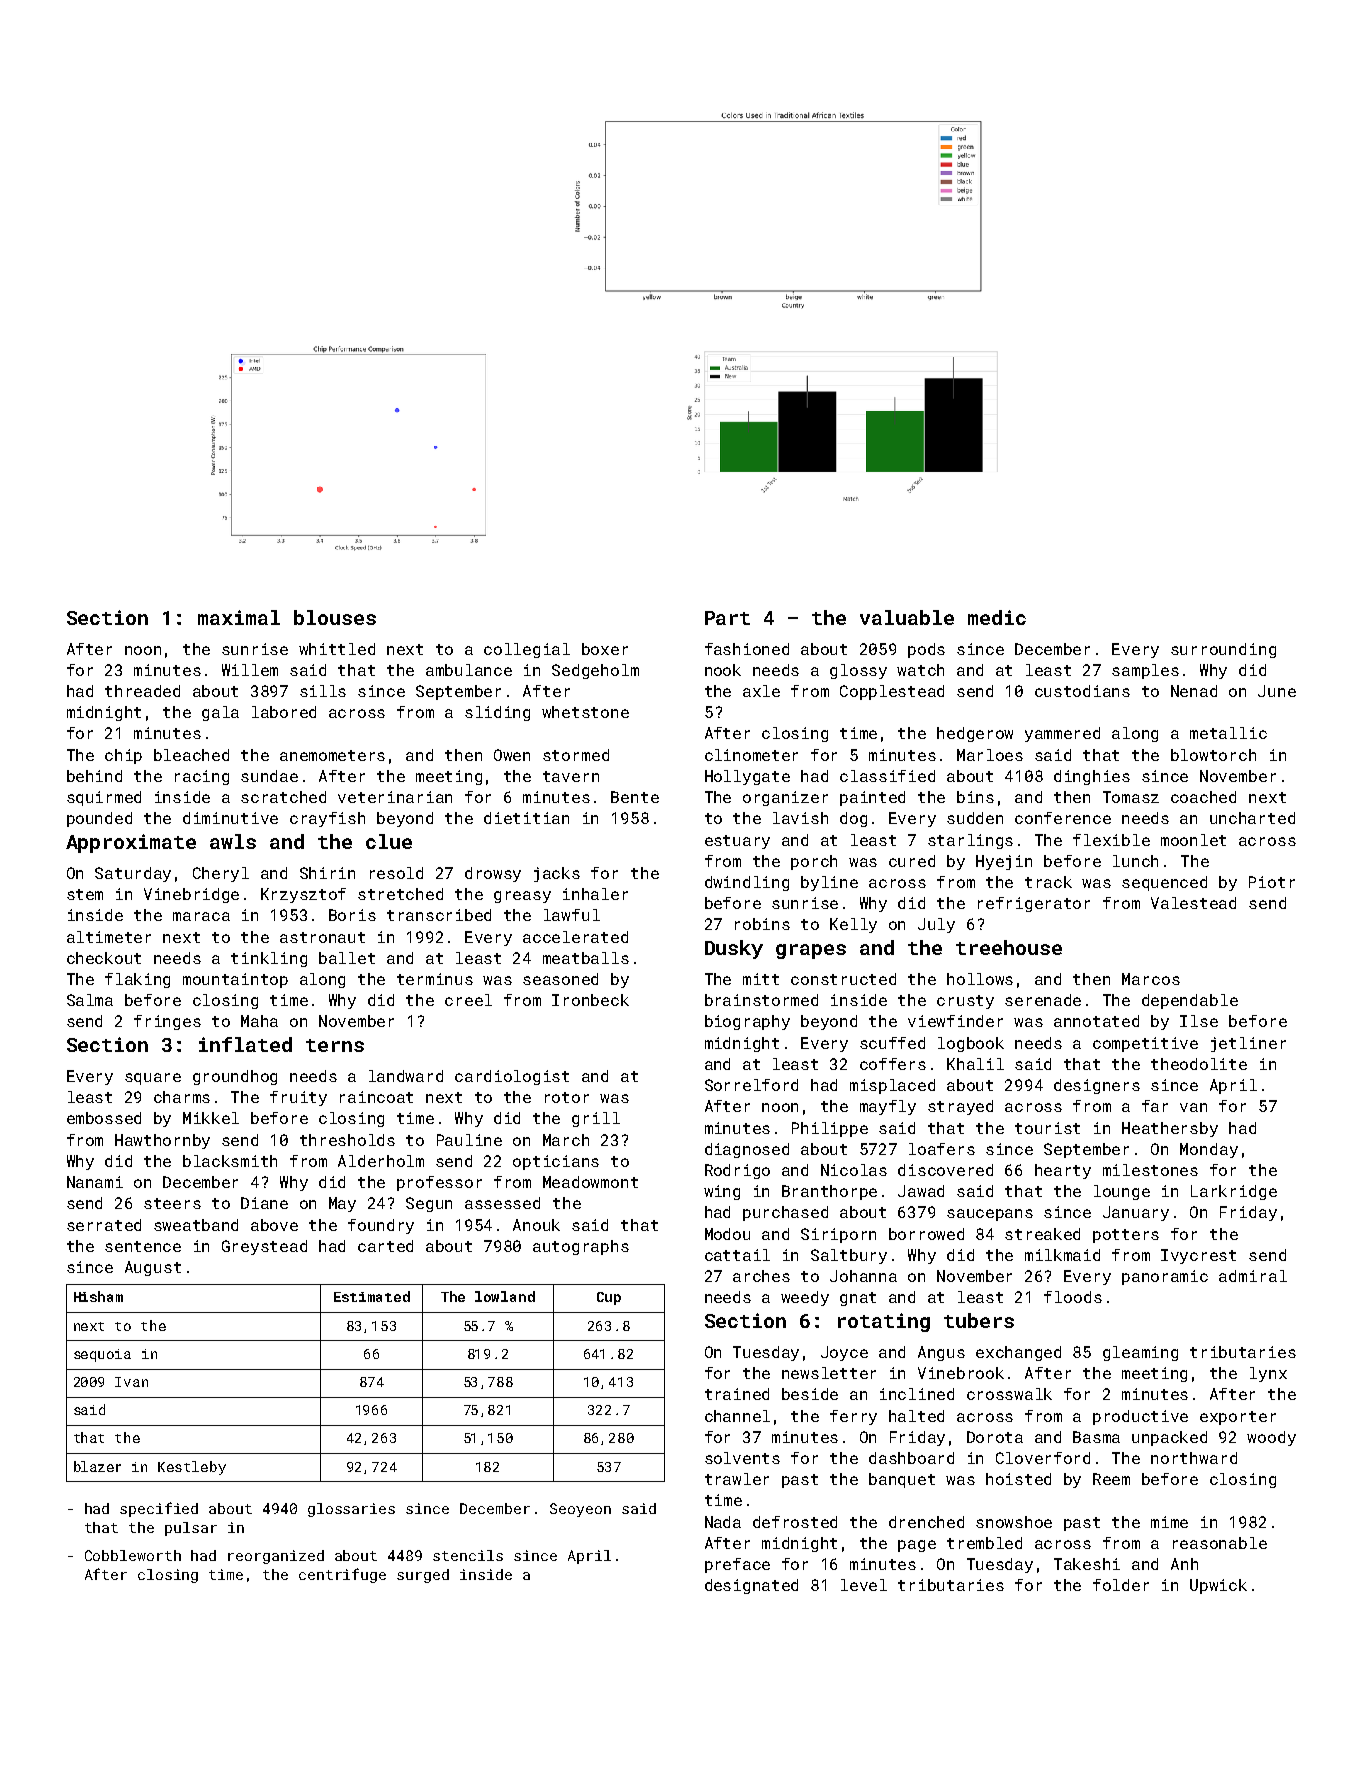 The image size is (1368, 1770). Describe the element at coordinates (1009, 947) in the document. I see `treehouse` at that location.
